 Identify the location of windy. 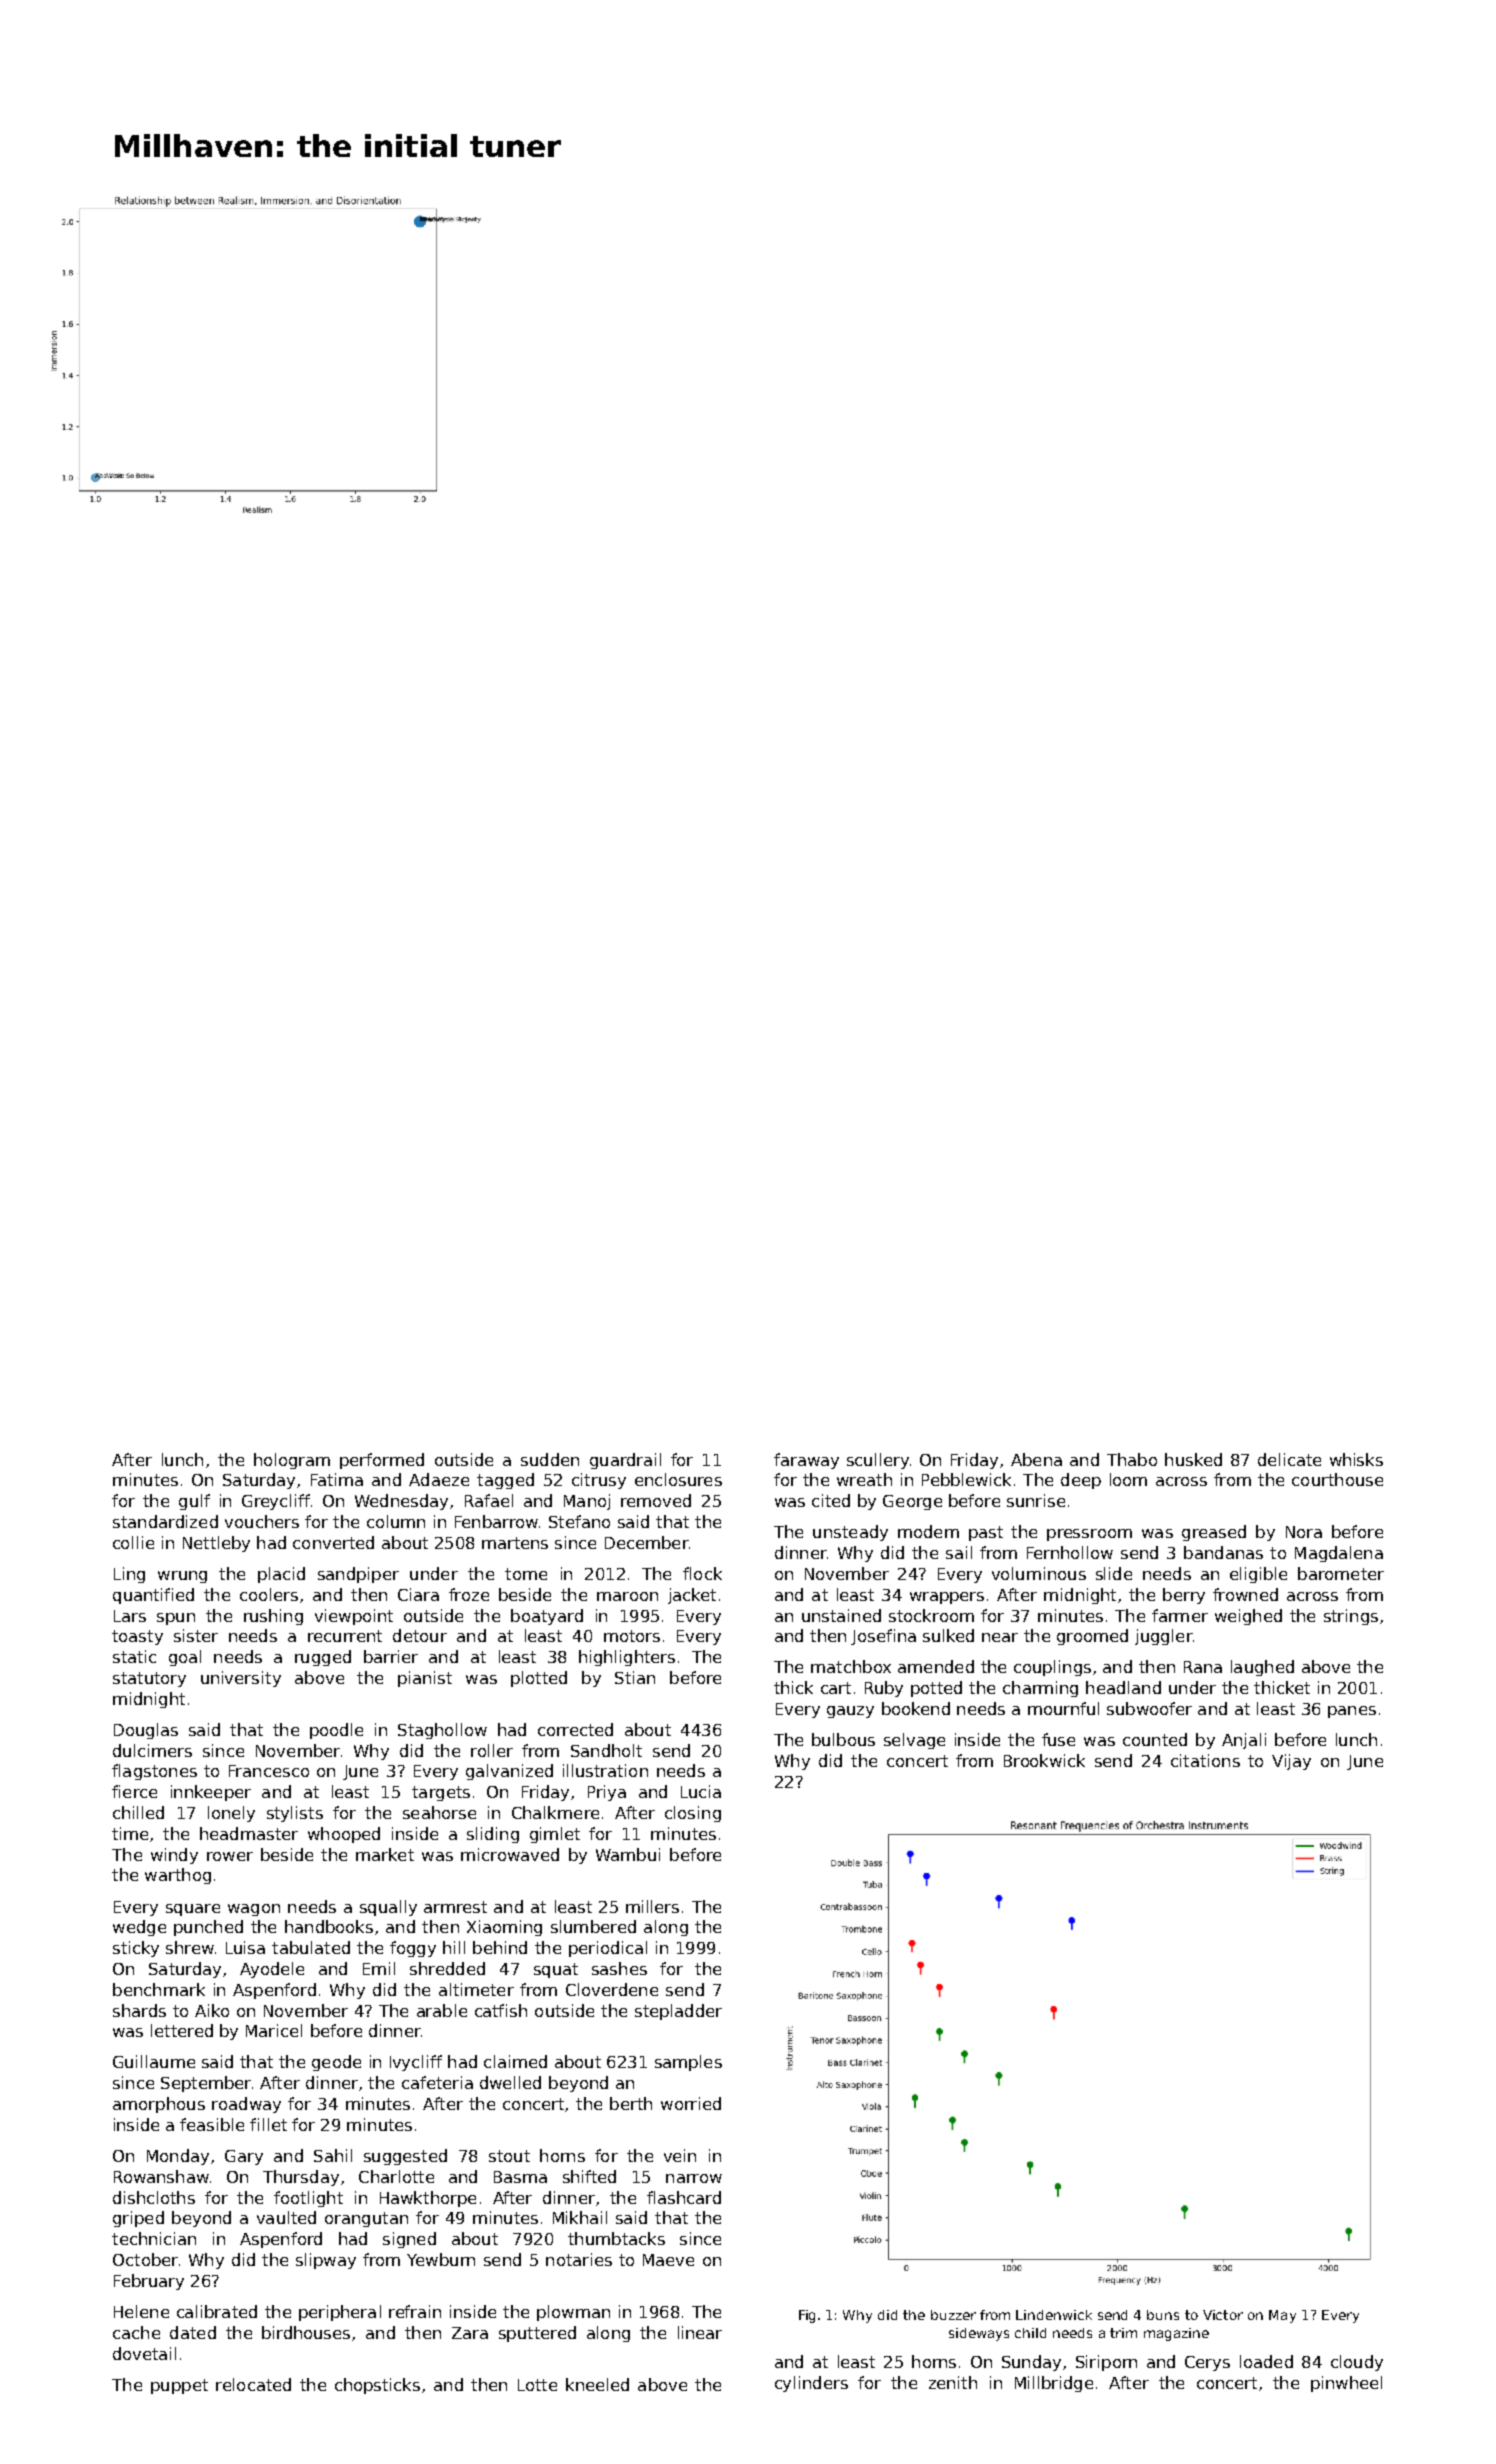
(174, 1856).
